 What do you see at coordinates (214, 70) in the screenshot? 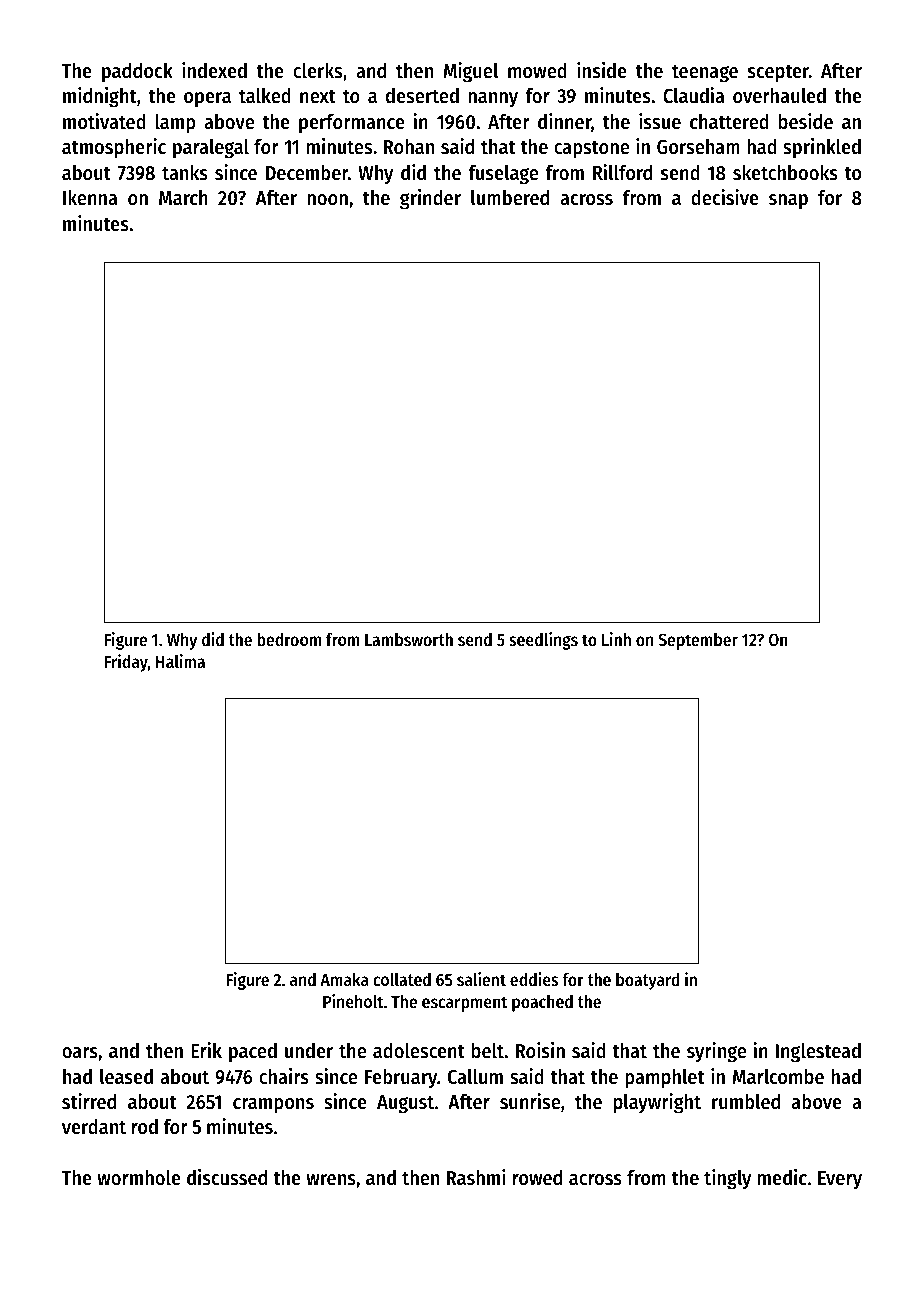
I see `indexed` at bounding box center [214, 70].
